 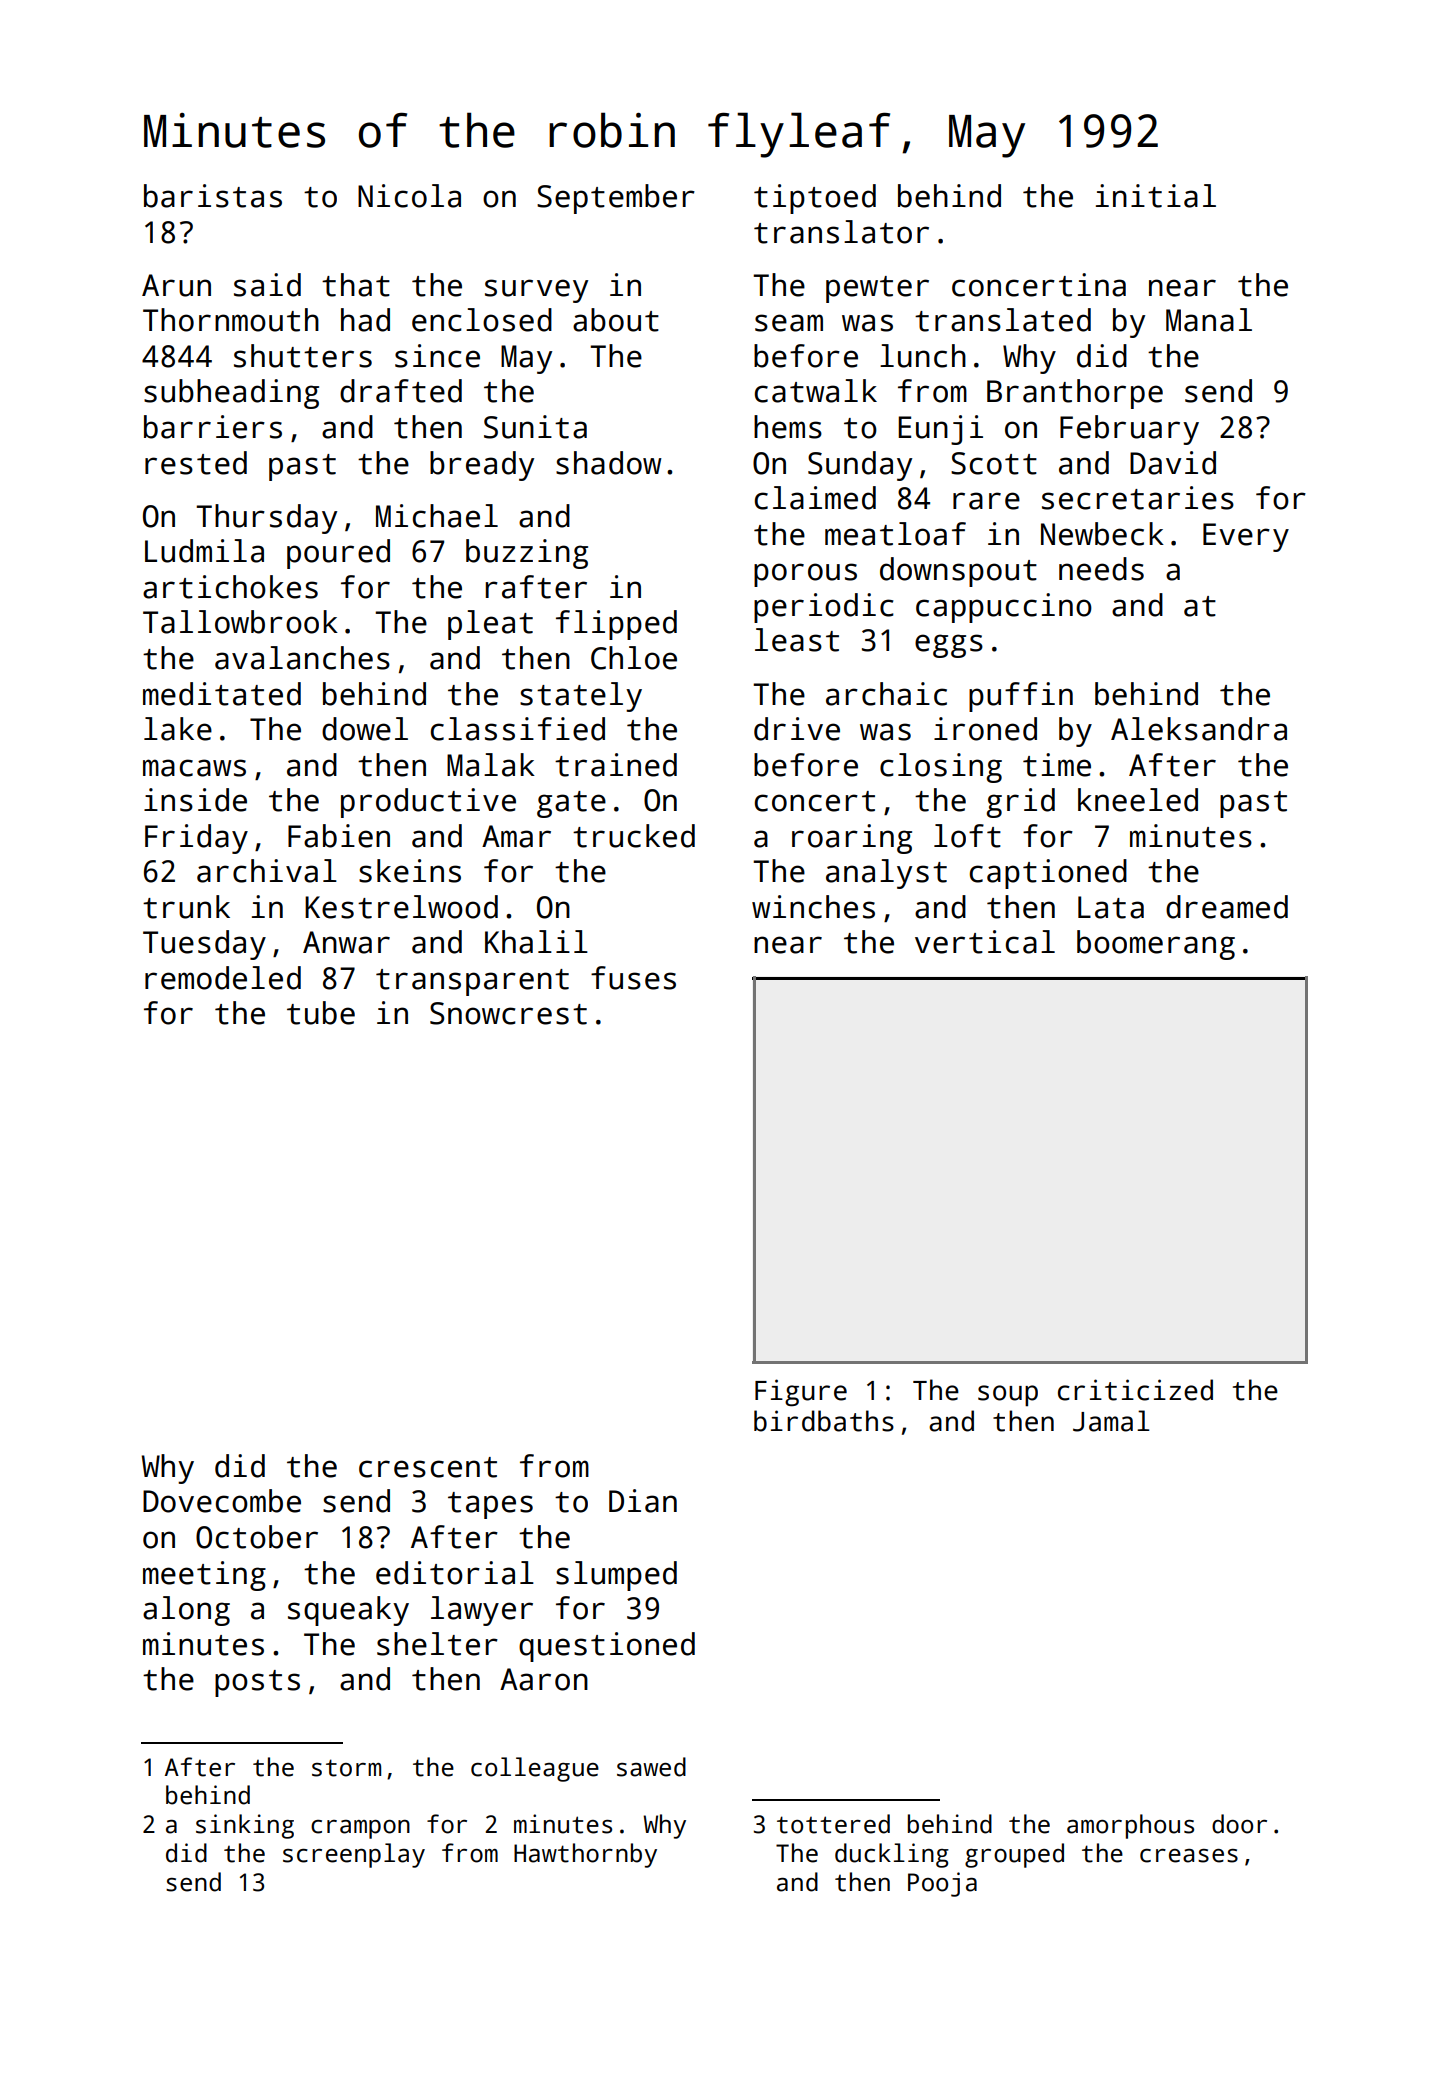 I want to click on Pooja, so click(x=942, y=1884).
